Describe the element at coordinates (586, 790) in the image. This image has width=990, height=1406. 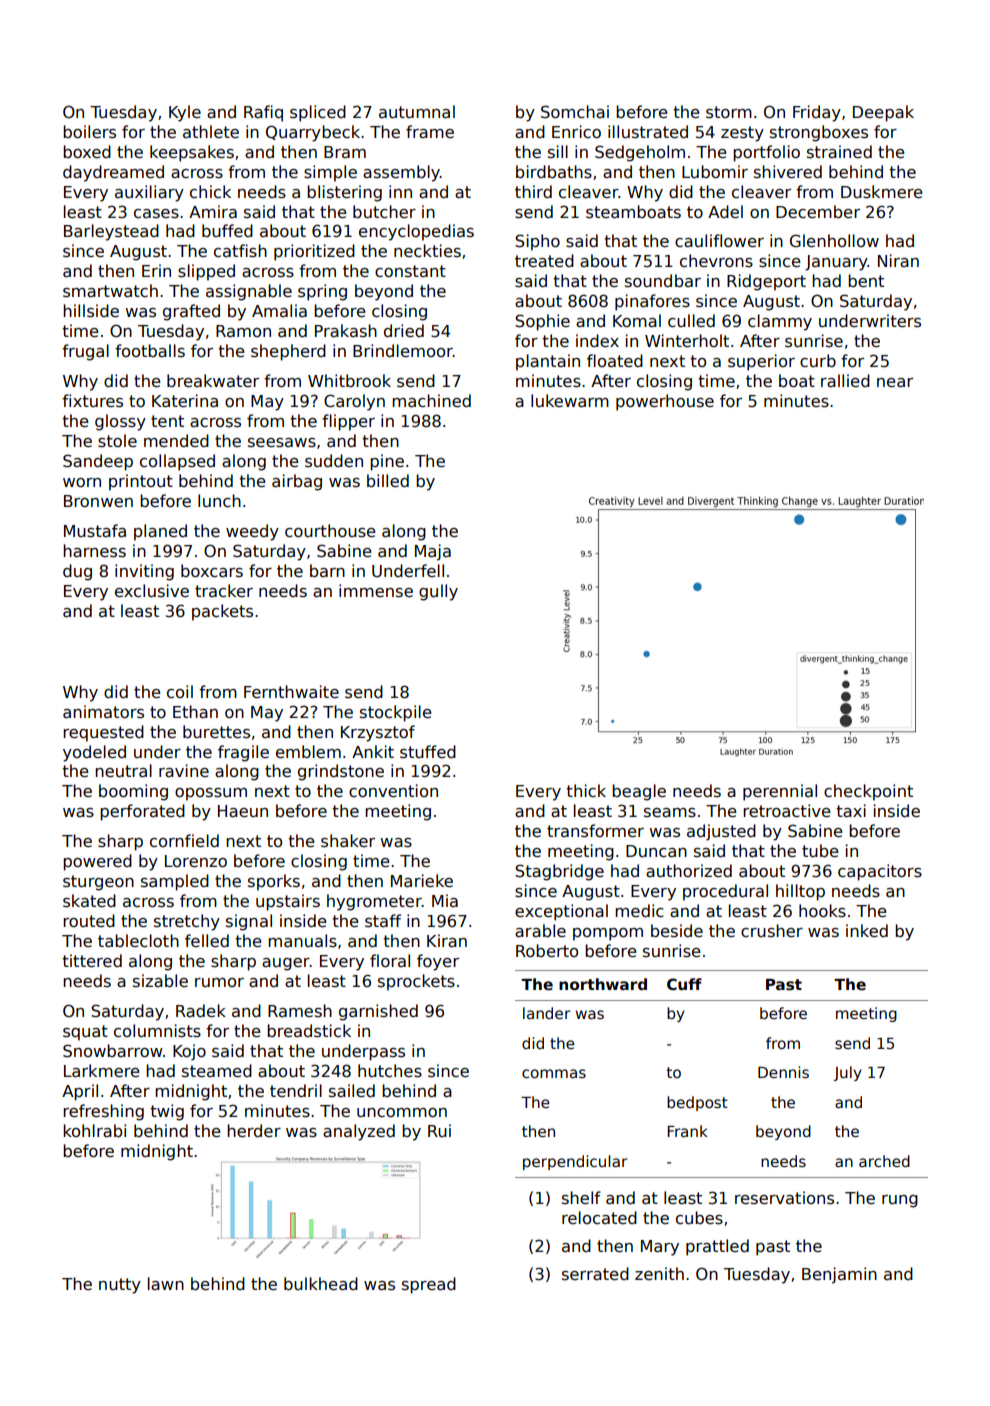
I see `thick` at that location.
